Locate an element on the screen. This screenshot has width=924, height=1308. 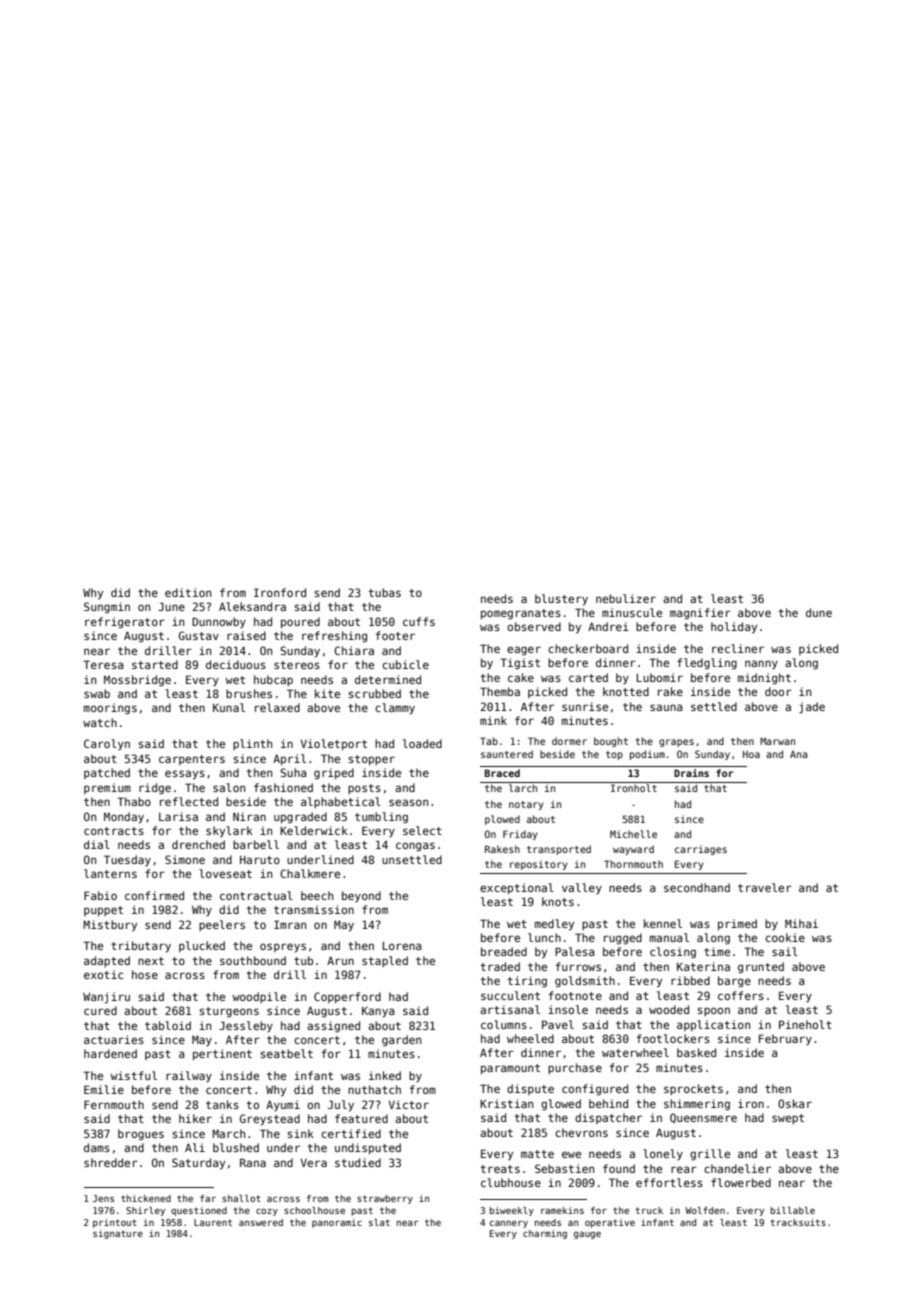
signature is located at coordinates (118, 1234).
